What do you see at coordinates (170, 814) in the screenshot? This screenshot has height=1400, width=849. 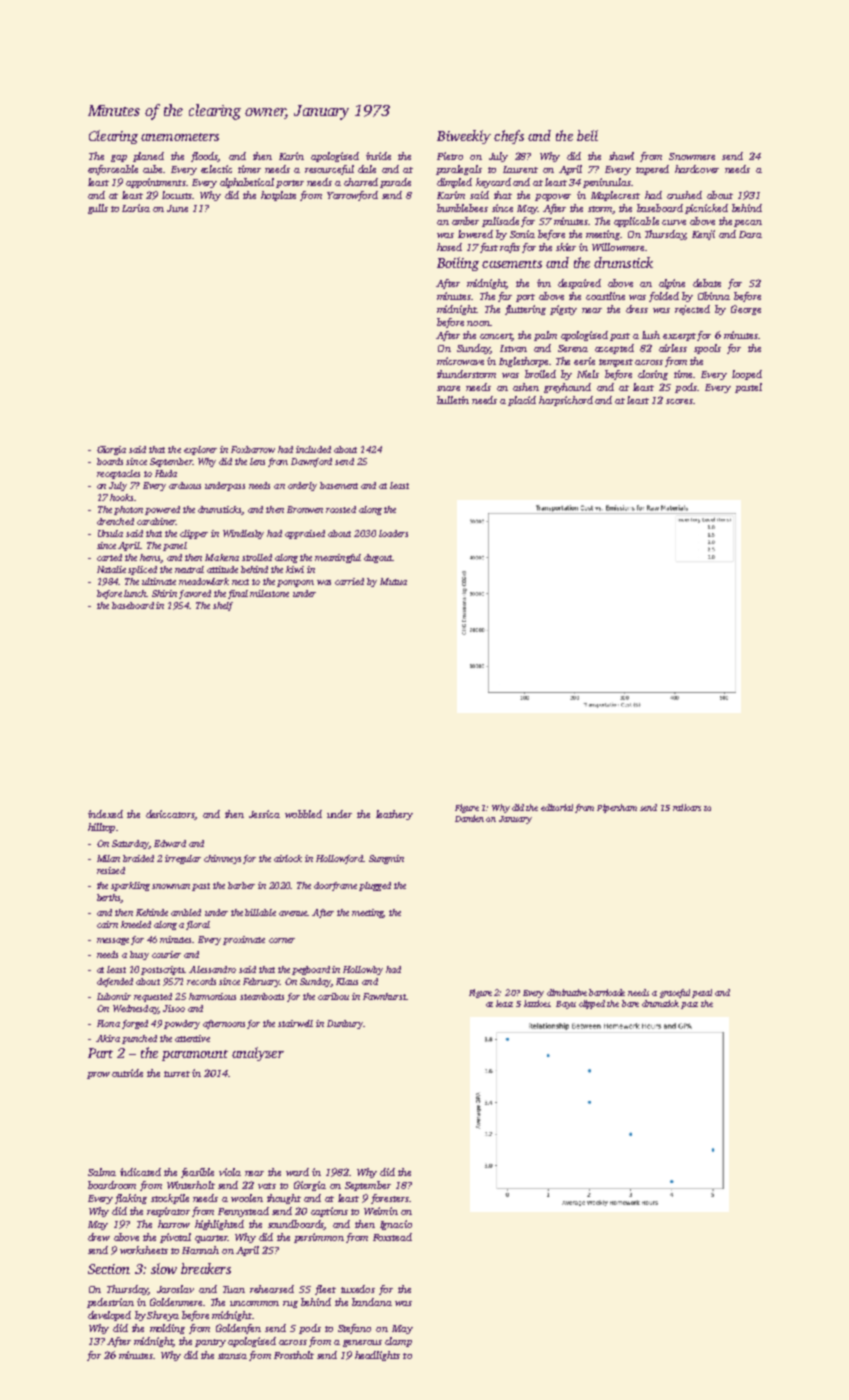 I see `desiccators` at bounding box center [170, 814].
